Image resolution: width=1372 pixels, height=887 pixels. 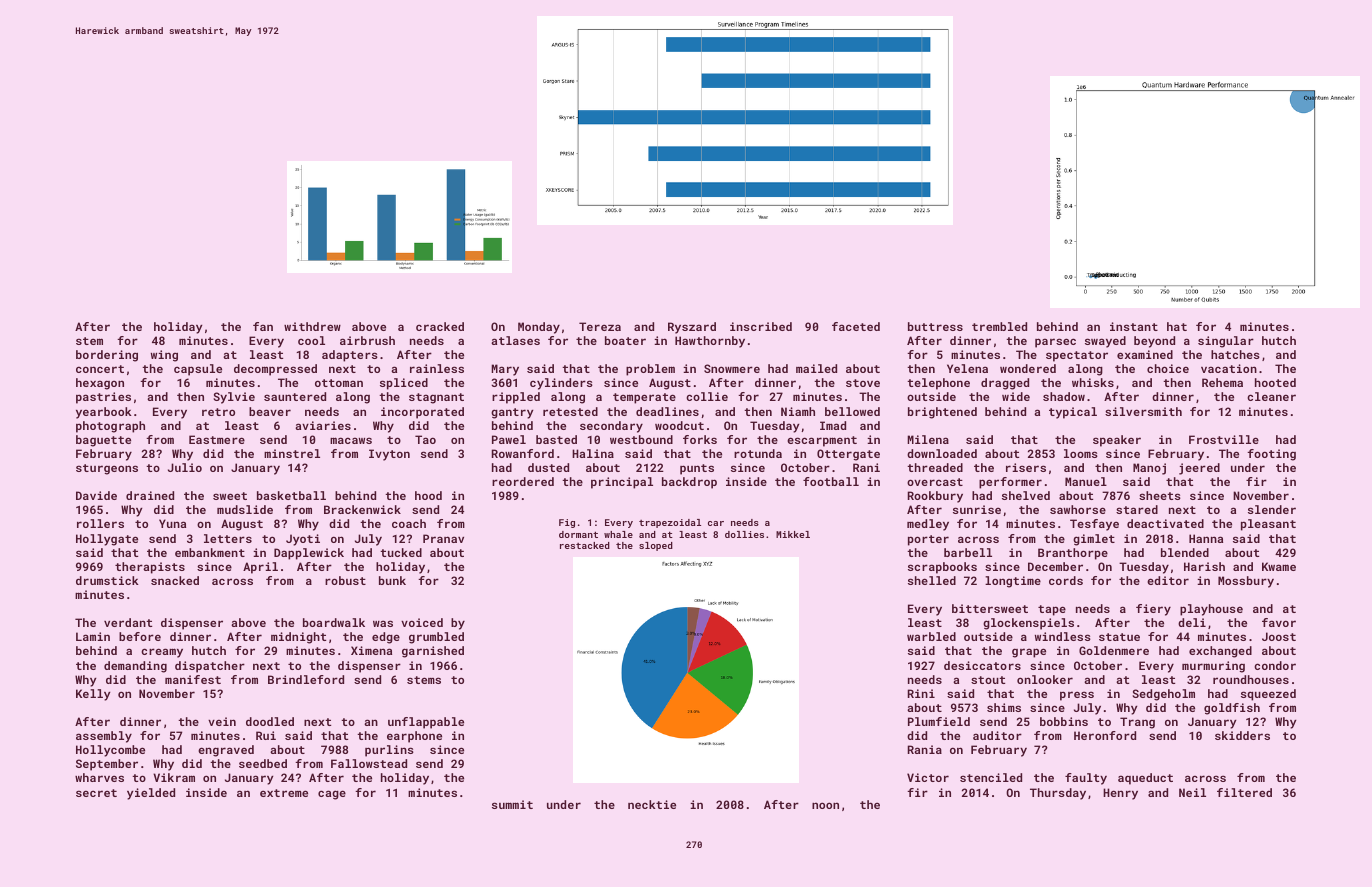 I want to click on warbled, so click(x=931, y=636).
